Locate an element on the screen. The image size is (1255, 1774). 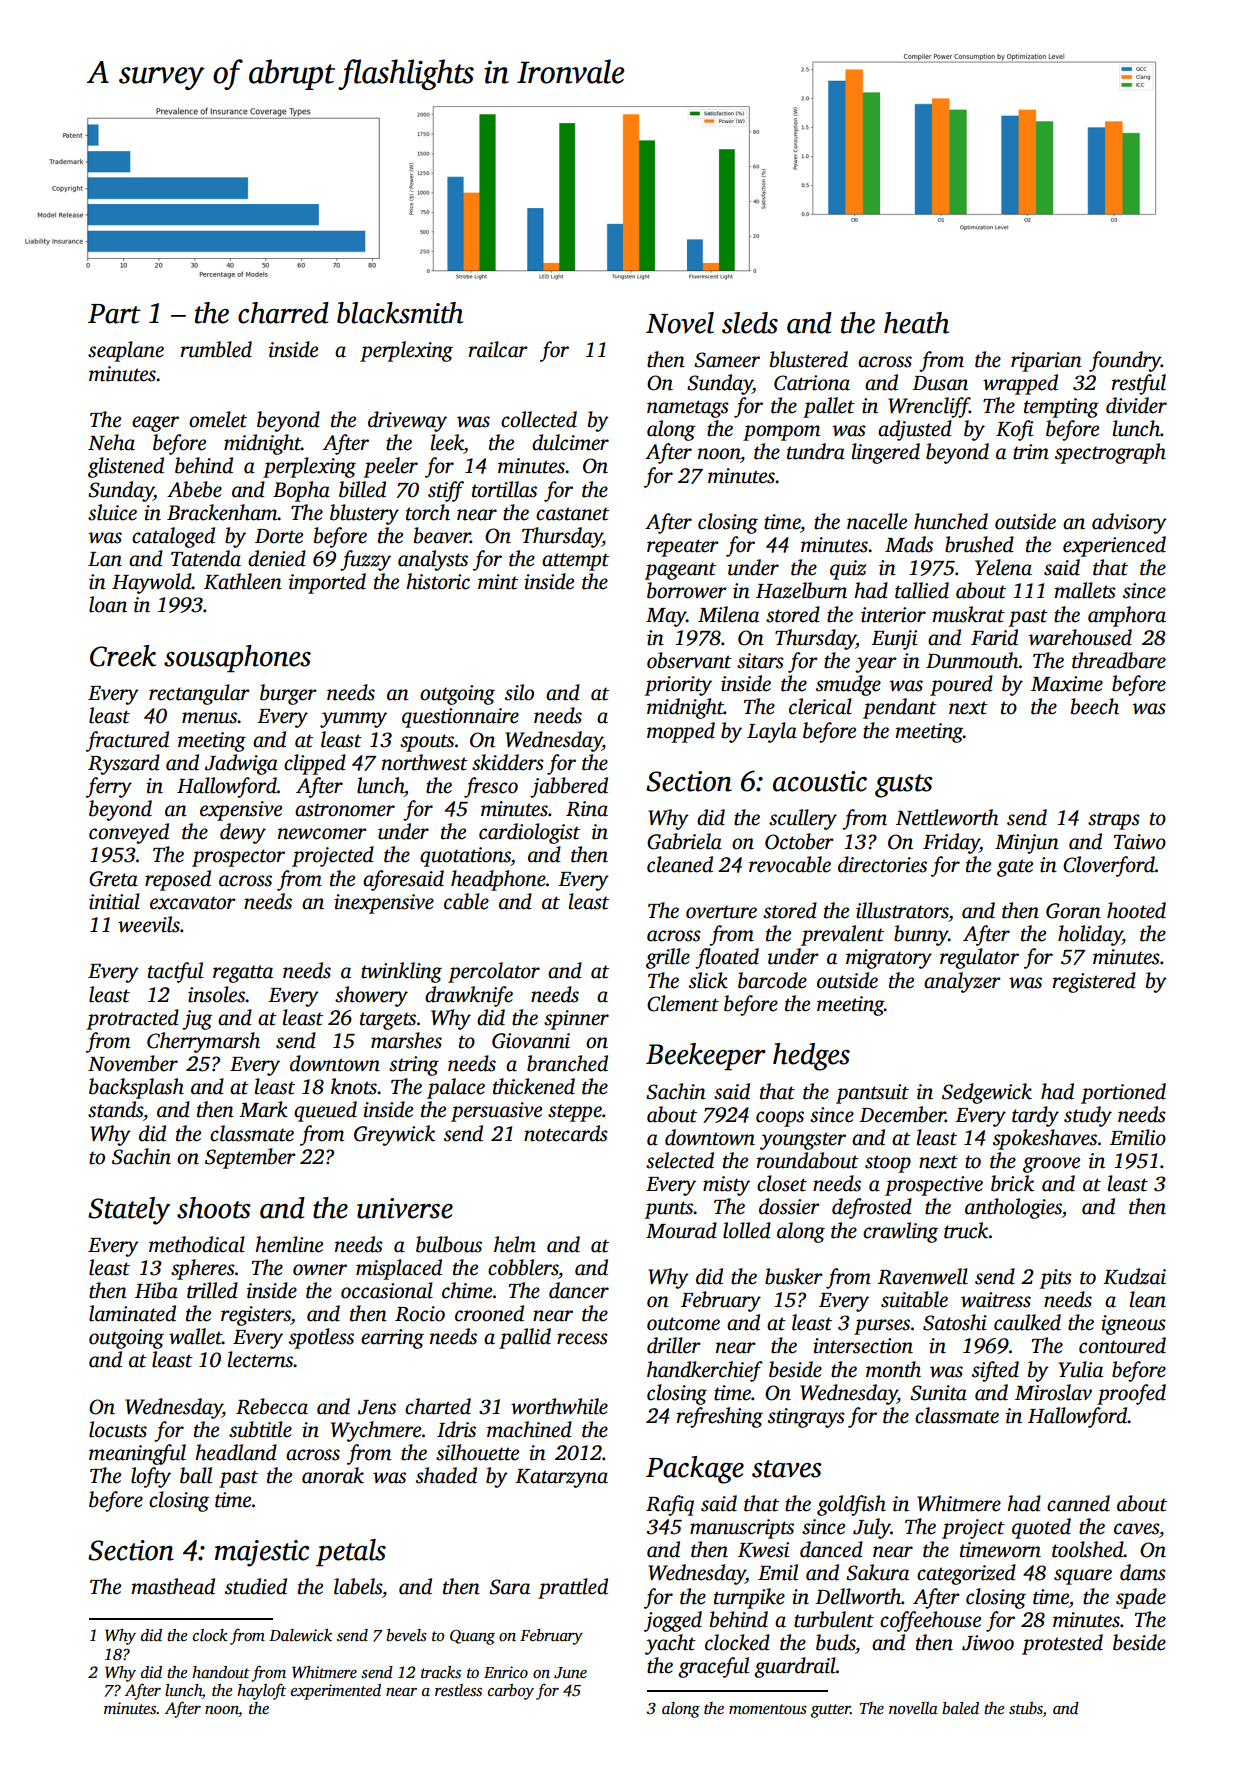
charred is located at coordinates (283, 313).
